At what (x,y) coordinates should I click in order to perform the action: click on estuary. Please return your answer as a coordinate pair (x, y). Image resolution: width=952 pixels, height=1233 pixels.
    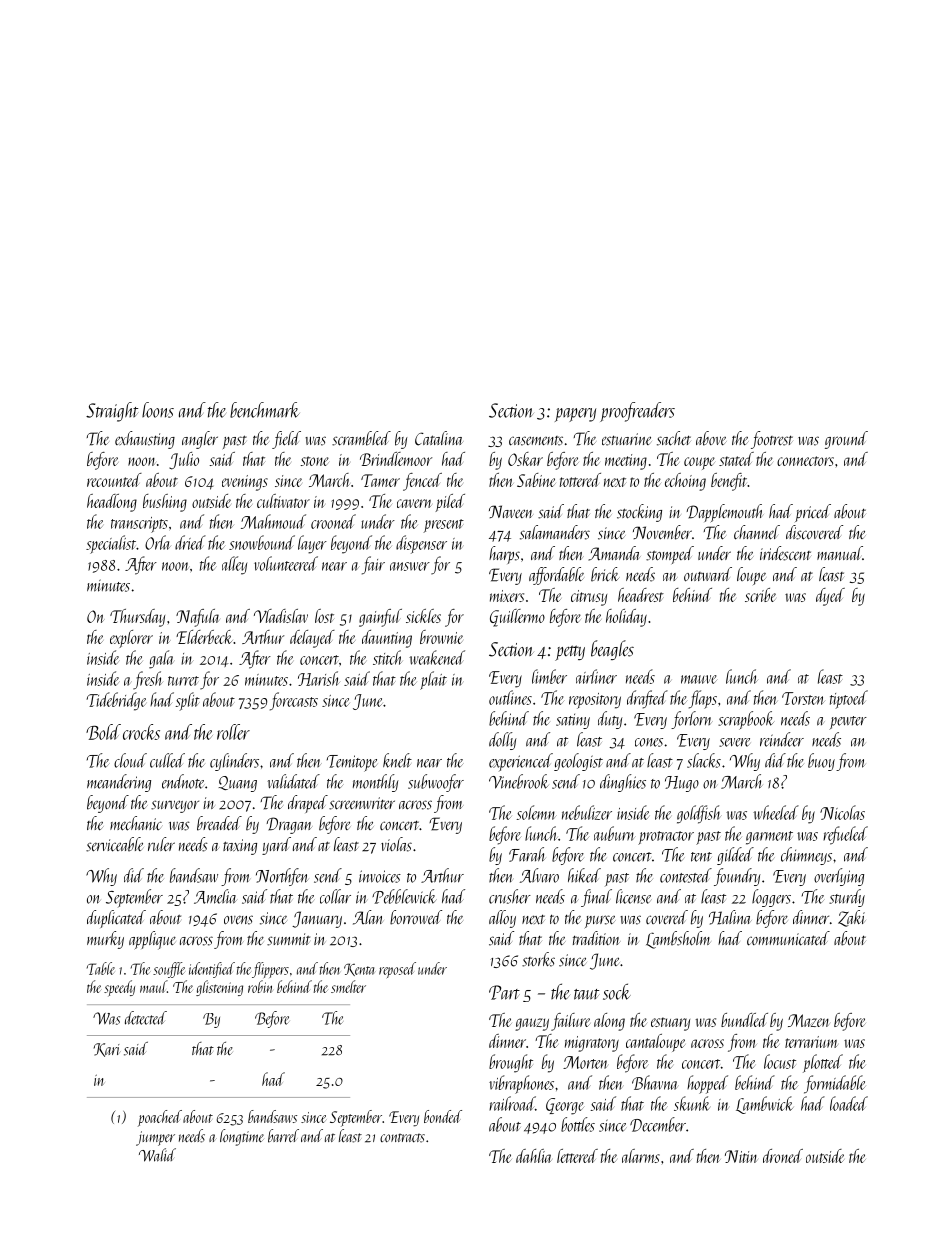
    Looking at the image, I should click on (670, 1024).
